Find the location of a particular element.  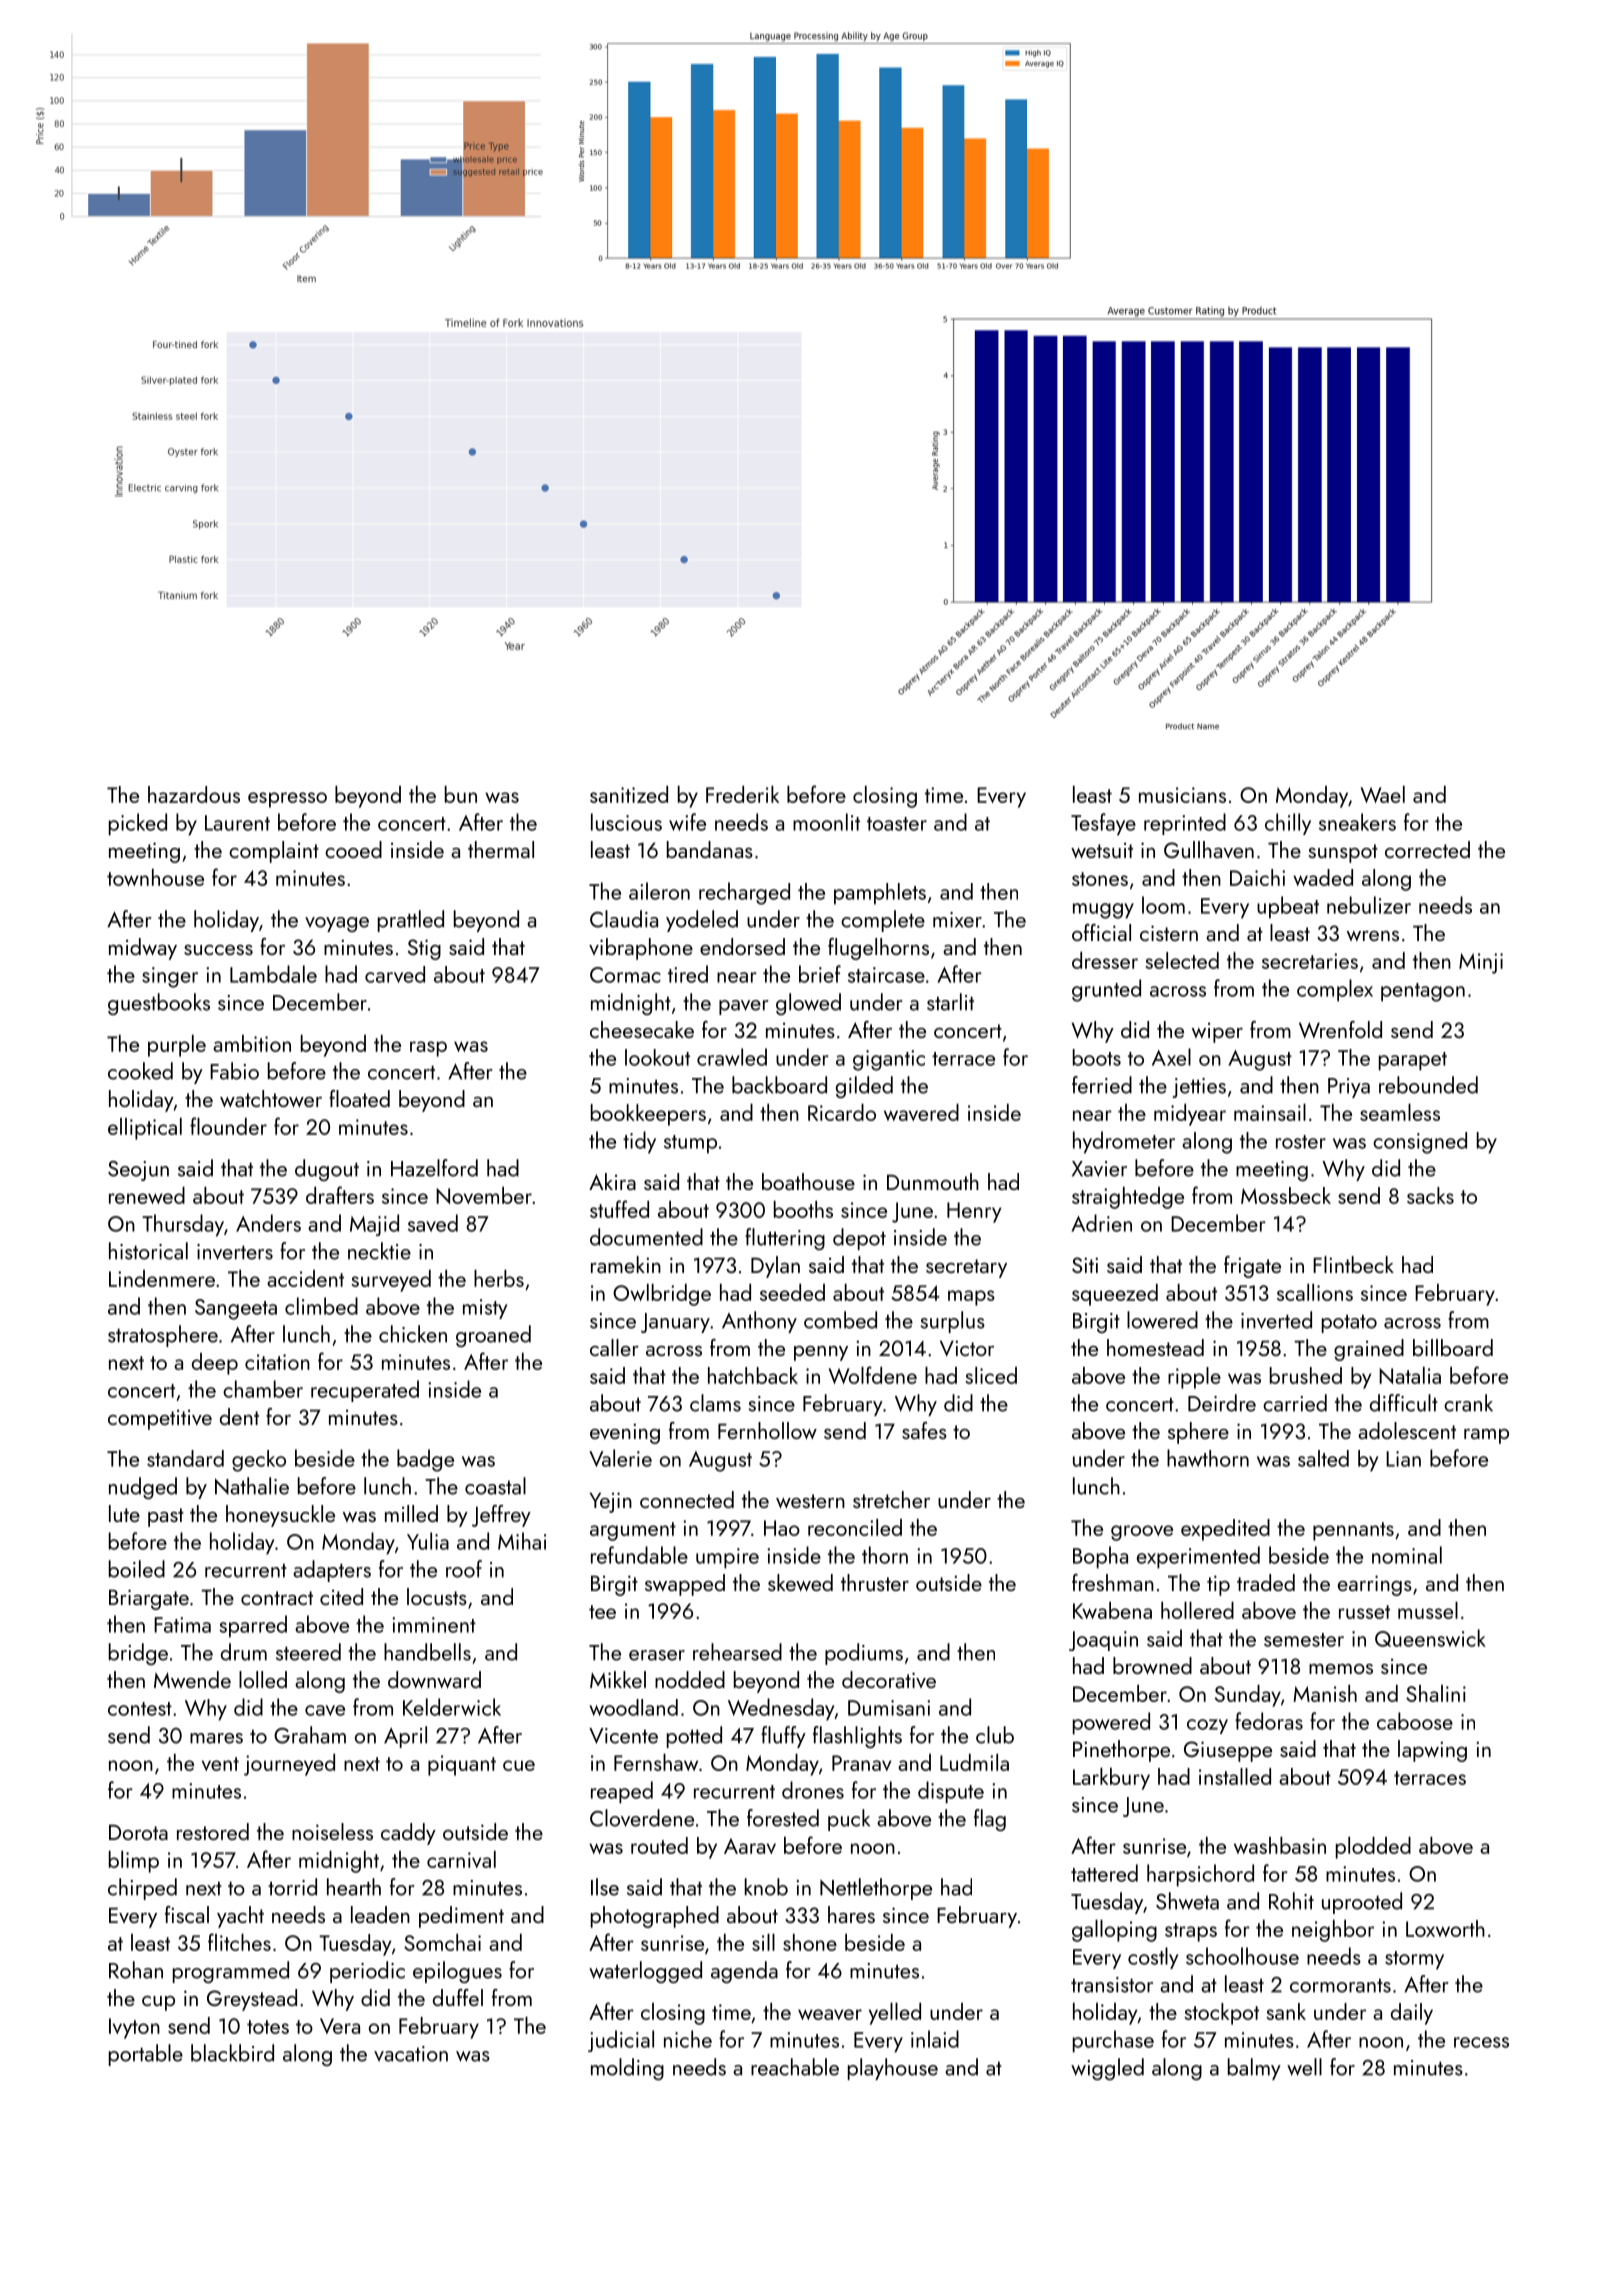

secretaries is located at coordinates (1310, 961).
